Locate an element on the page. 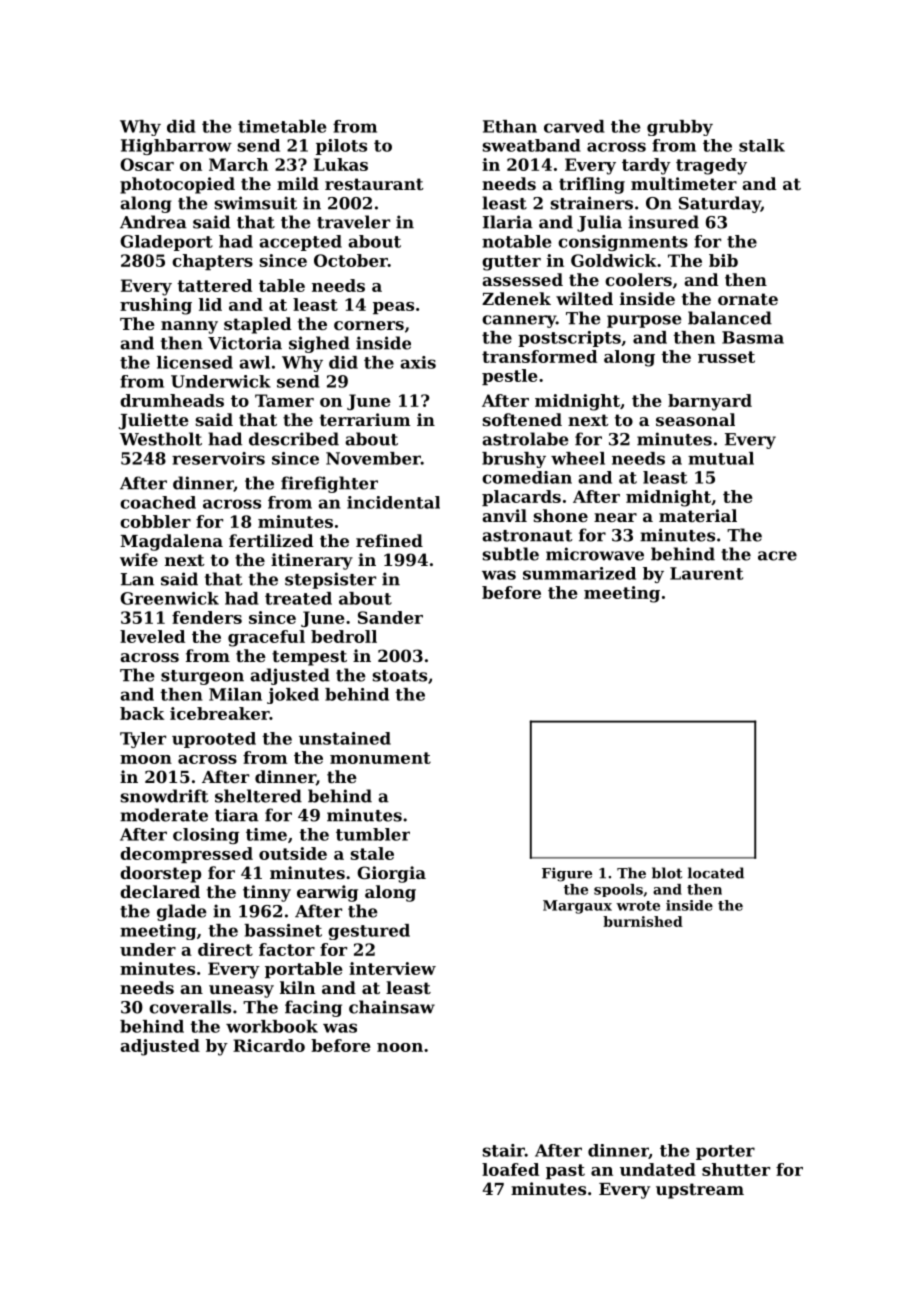 The height and width of the page is (1314, 924). November is located at coordinates (373, 458).
